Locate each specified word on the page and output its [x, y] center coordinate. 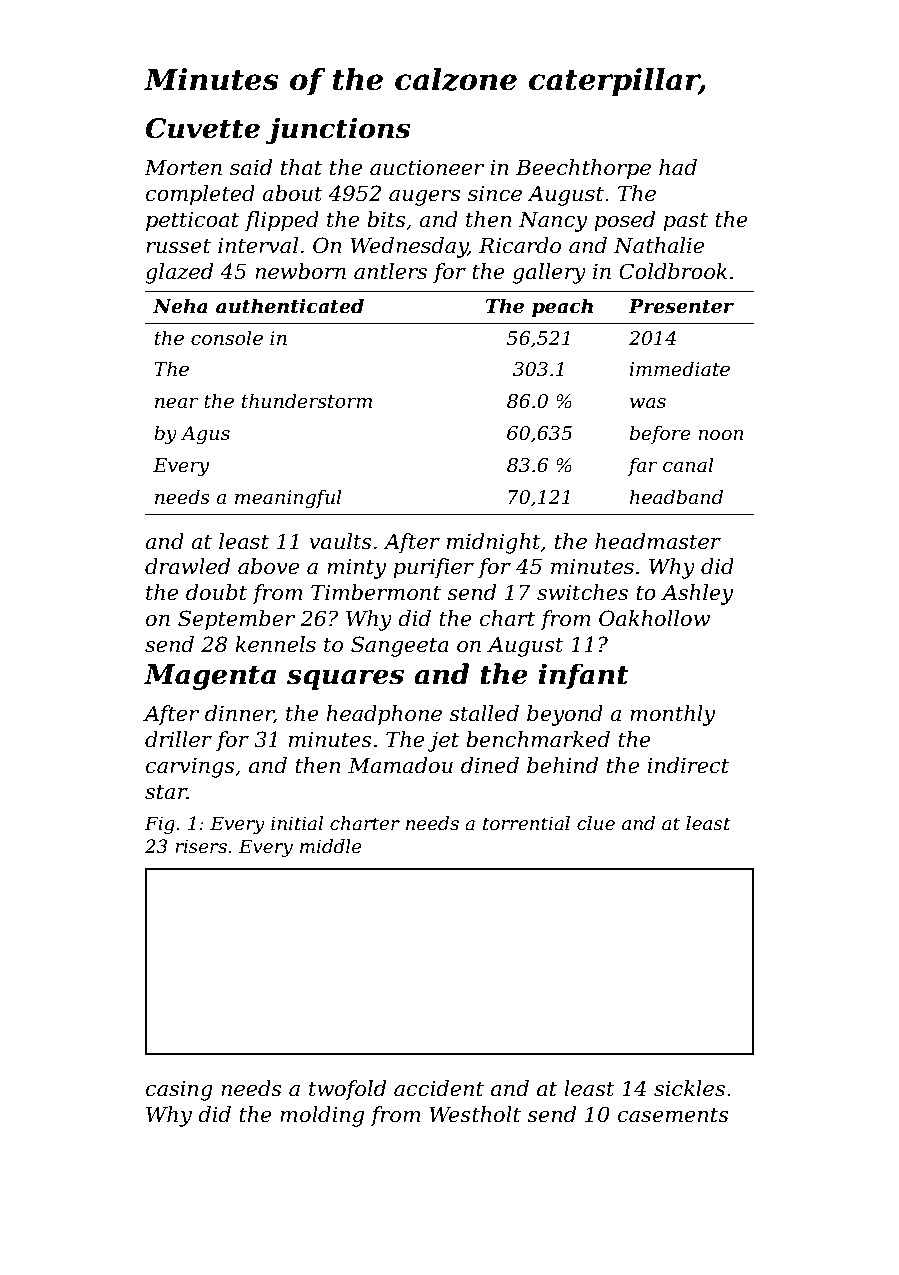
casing [179, 1090]
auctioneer [427, 167]
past [685, 222]
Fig [159, 825]
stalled [484, 713]
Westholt [475, 1114]
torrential [526, 823]
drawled [187, 566]
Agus [205, 435]
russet [178, 246]
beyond [565, 715]
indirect [688, 765]
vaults [340, 541]
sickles [689, 1088]
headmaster [658, 541]
